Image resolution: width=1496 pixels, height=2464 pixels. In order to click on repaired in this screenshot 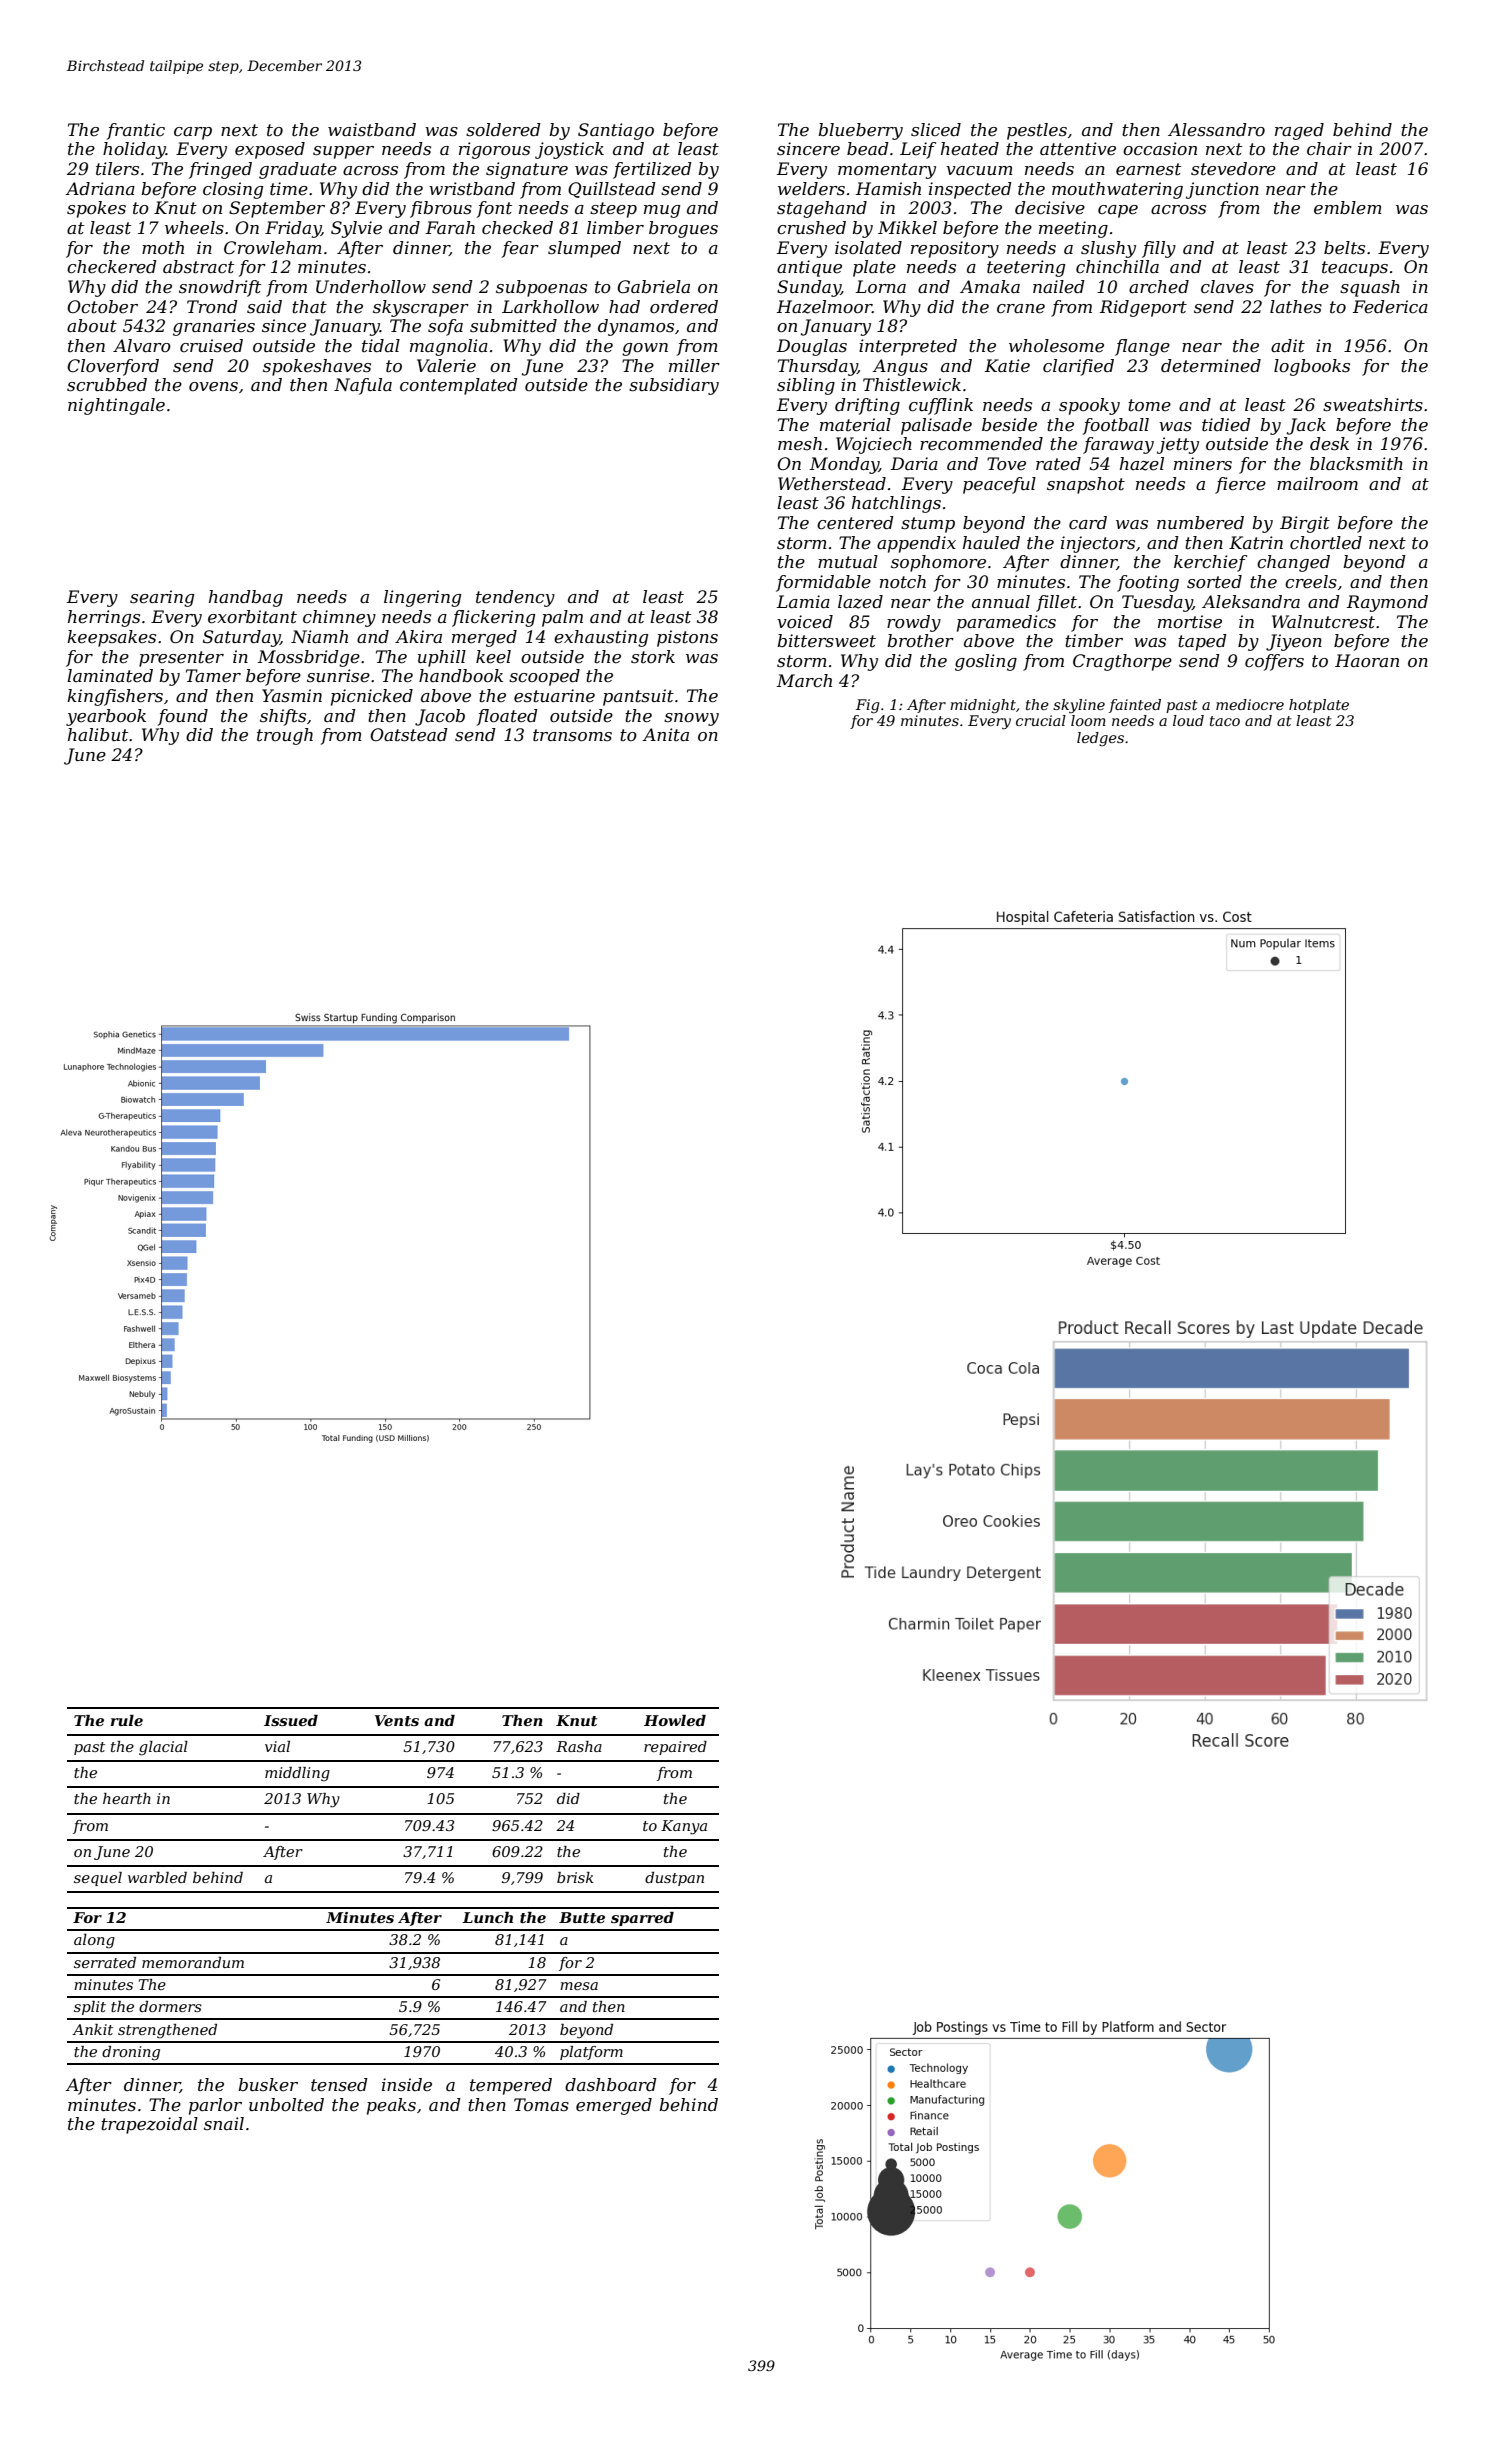, I will do `click(675, 1748)`.
